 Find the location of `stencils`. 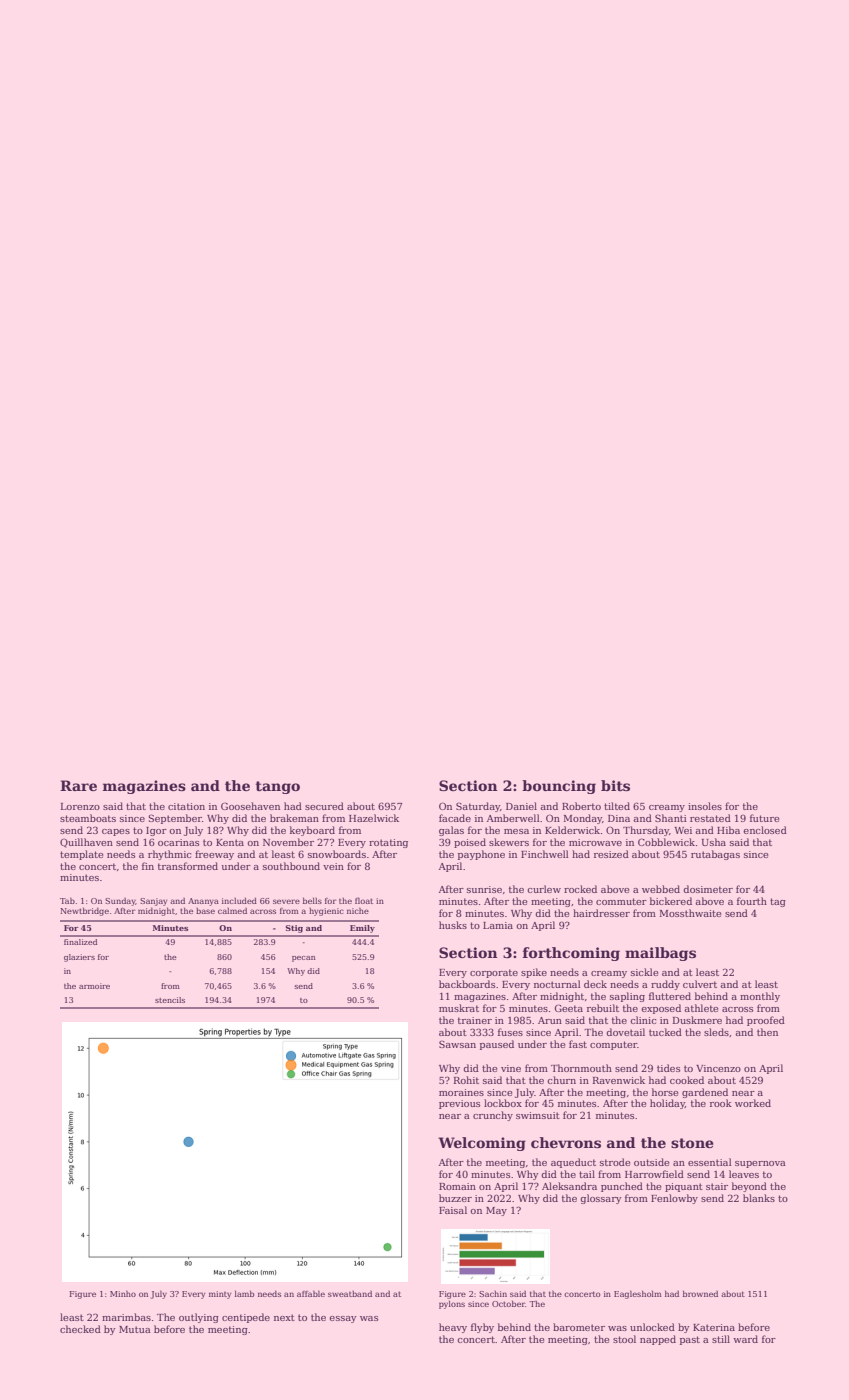

stencils is located at coordinates (170, 1000).
